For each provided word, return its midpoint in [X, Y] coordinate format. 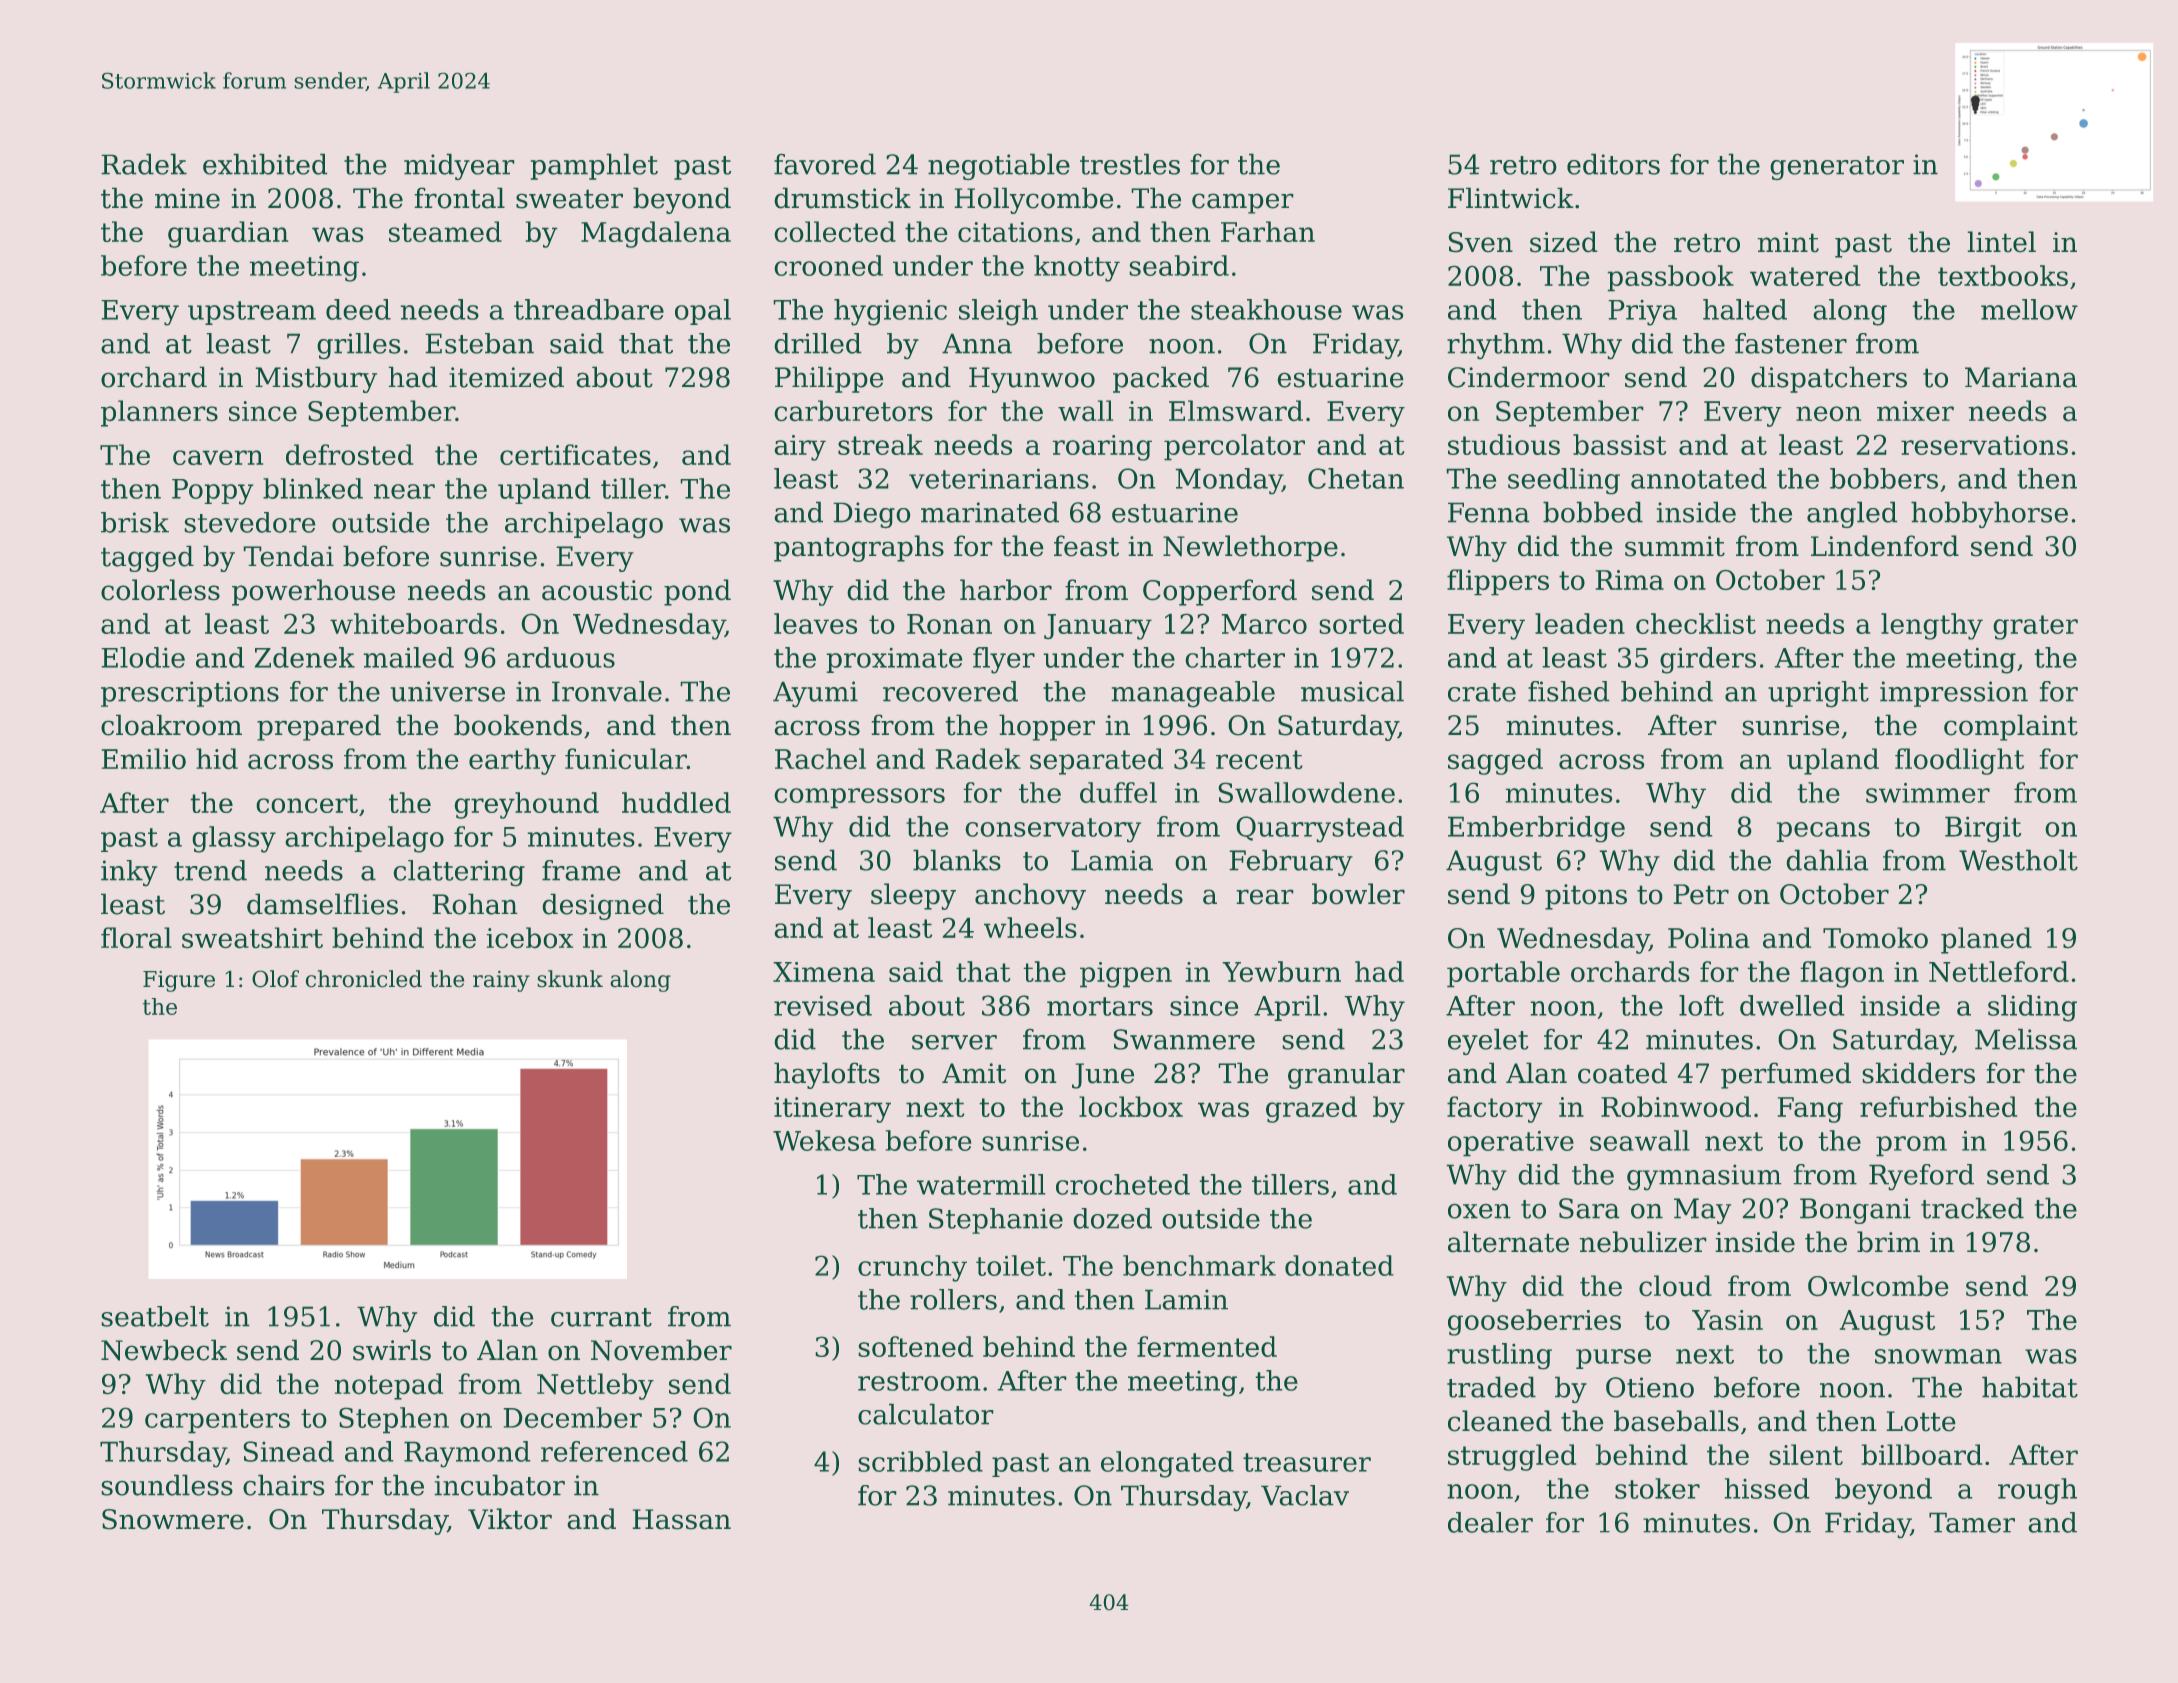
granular [1346, 1075]
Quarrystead [1320, 829]
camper [1243, 203]
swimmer [1928, 793]
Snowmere [173, 1519]
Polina [1709, 938]
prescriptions [190, 694]
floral [136, 938]
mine [187, 198]
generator [1837, 168]
